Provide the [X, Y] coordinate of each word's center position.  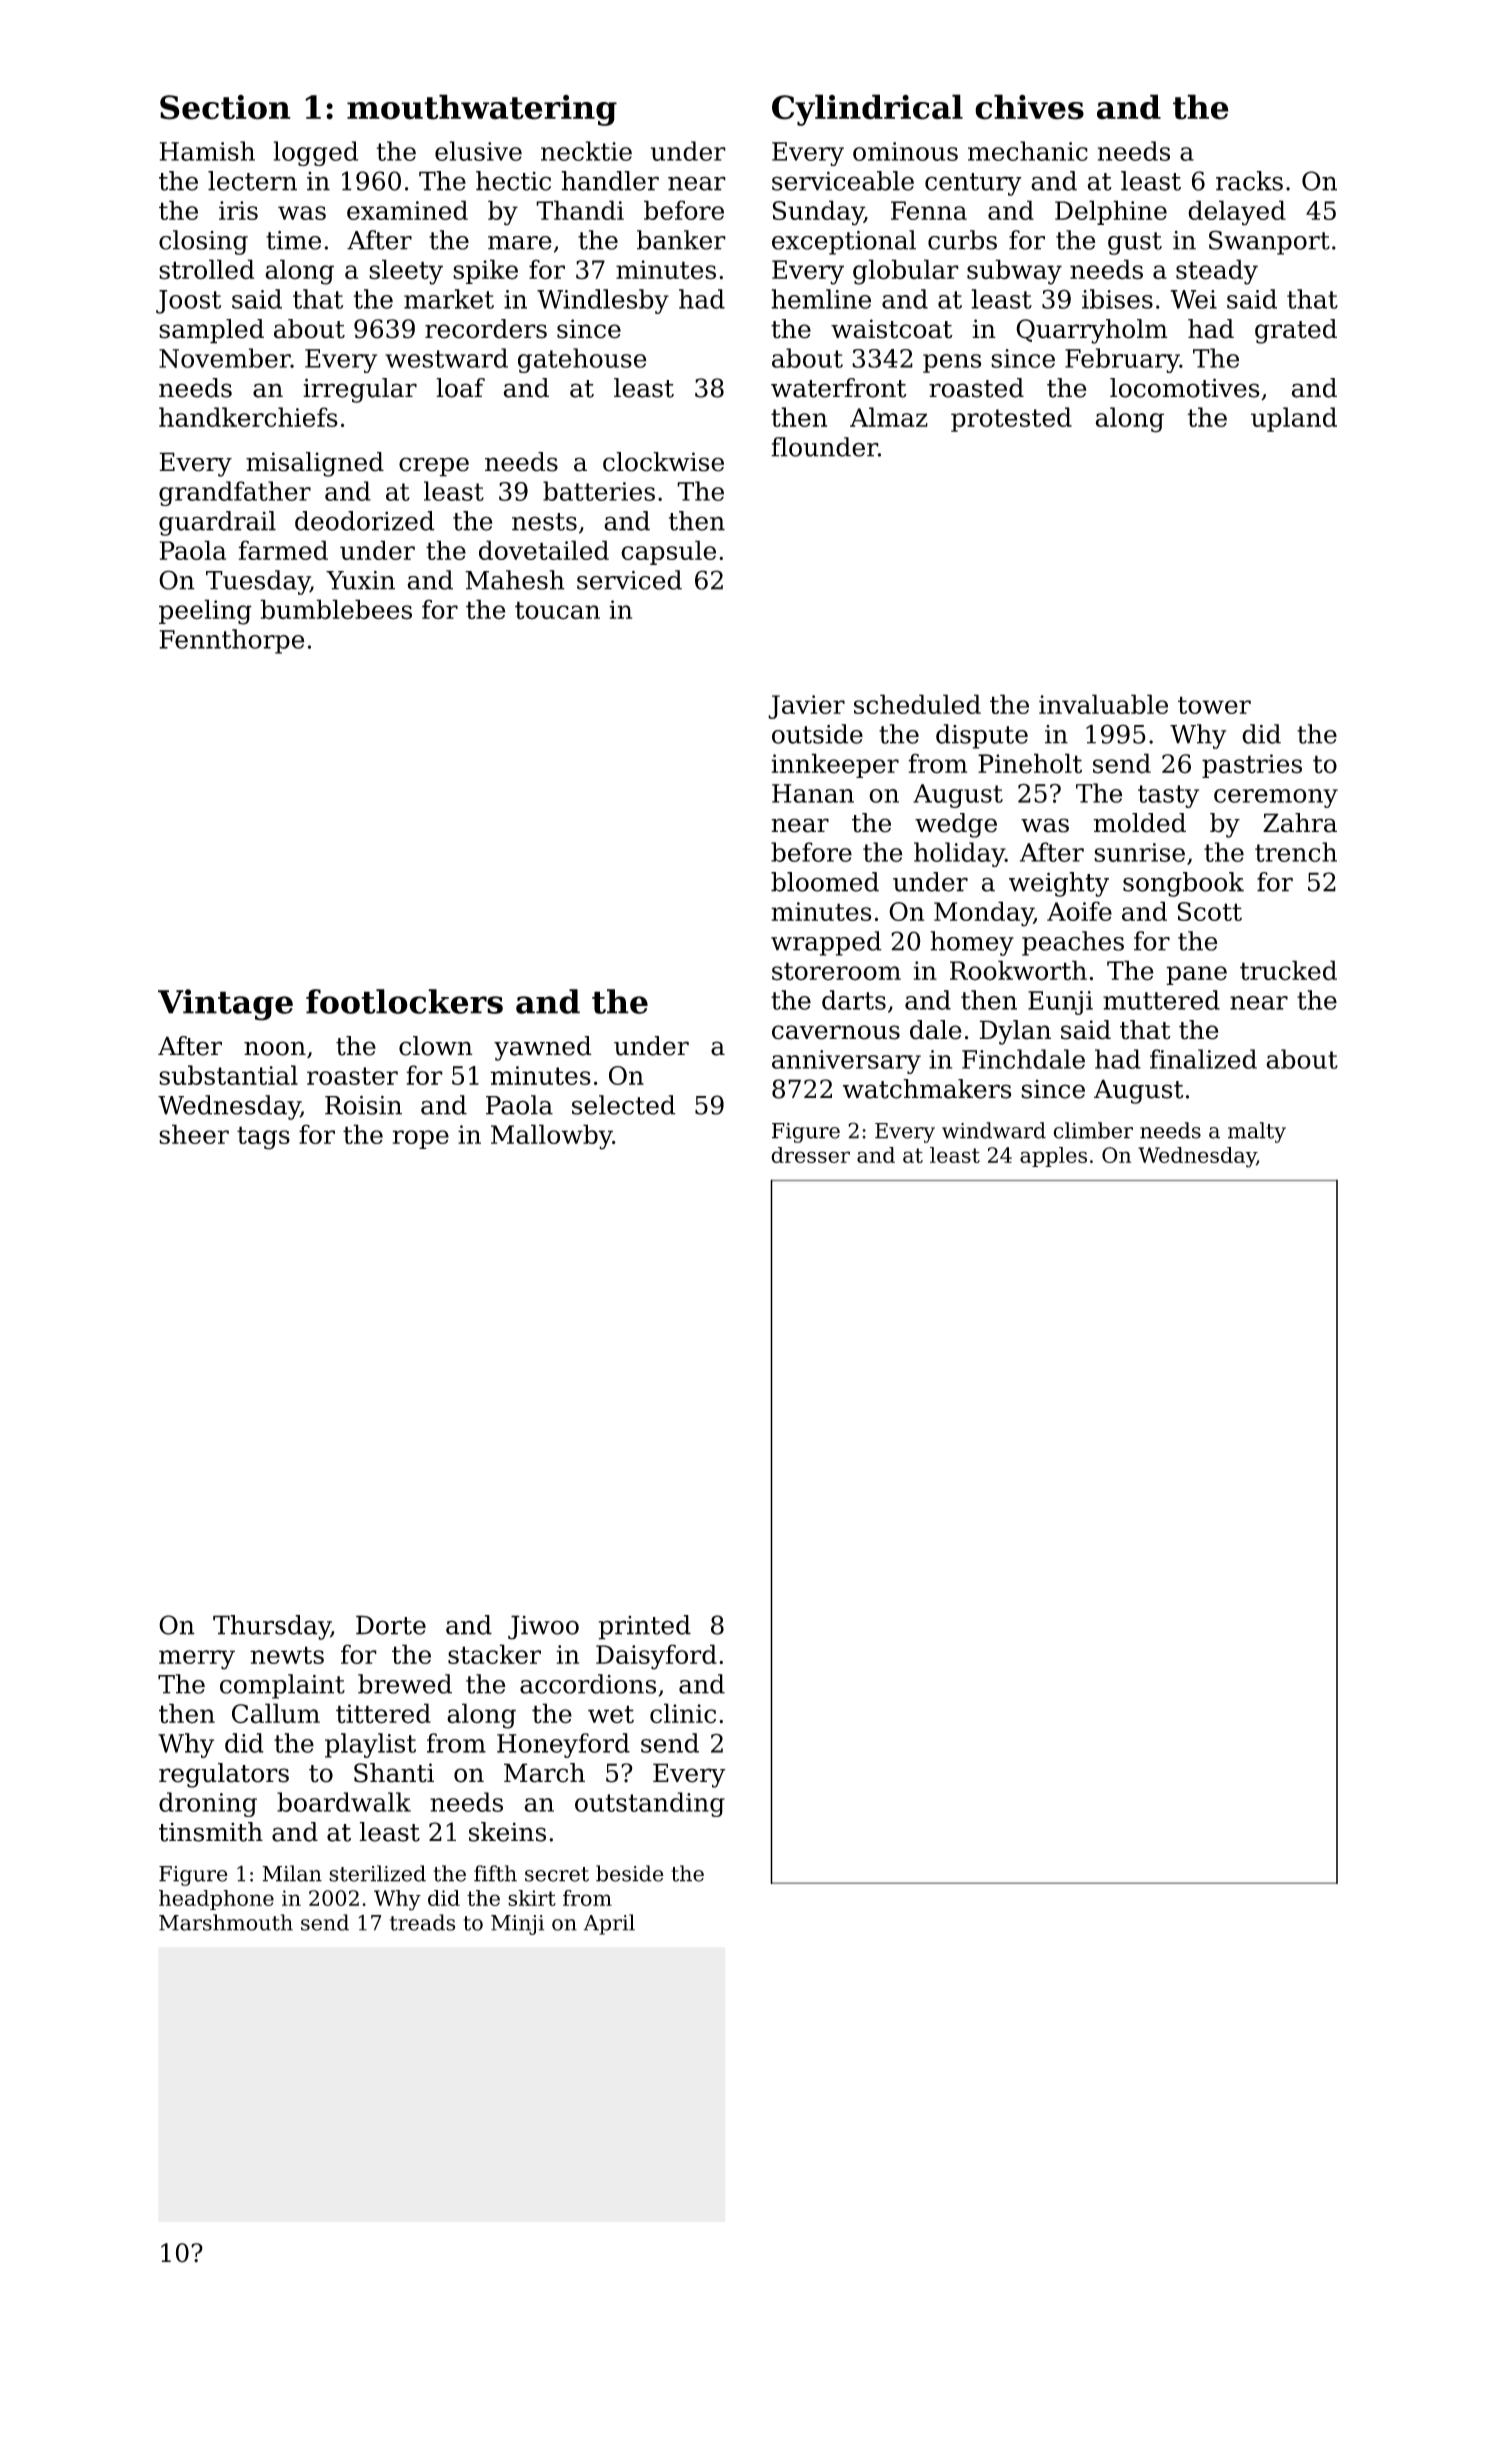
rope [420, 1139]
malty [1257, 1132]
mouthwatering [482, 110]
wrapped [826, 943]
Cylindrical [867, 110]
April [609, 1924]
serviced [629, 580]
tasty [1168, 796]
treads [422, 1922]
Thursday [272, 1627]
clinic [683, 1713]
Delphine [1111, 212]
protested [1011, 419]
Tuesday [258, 582]
